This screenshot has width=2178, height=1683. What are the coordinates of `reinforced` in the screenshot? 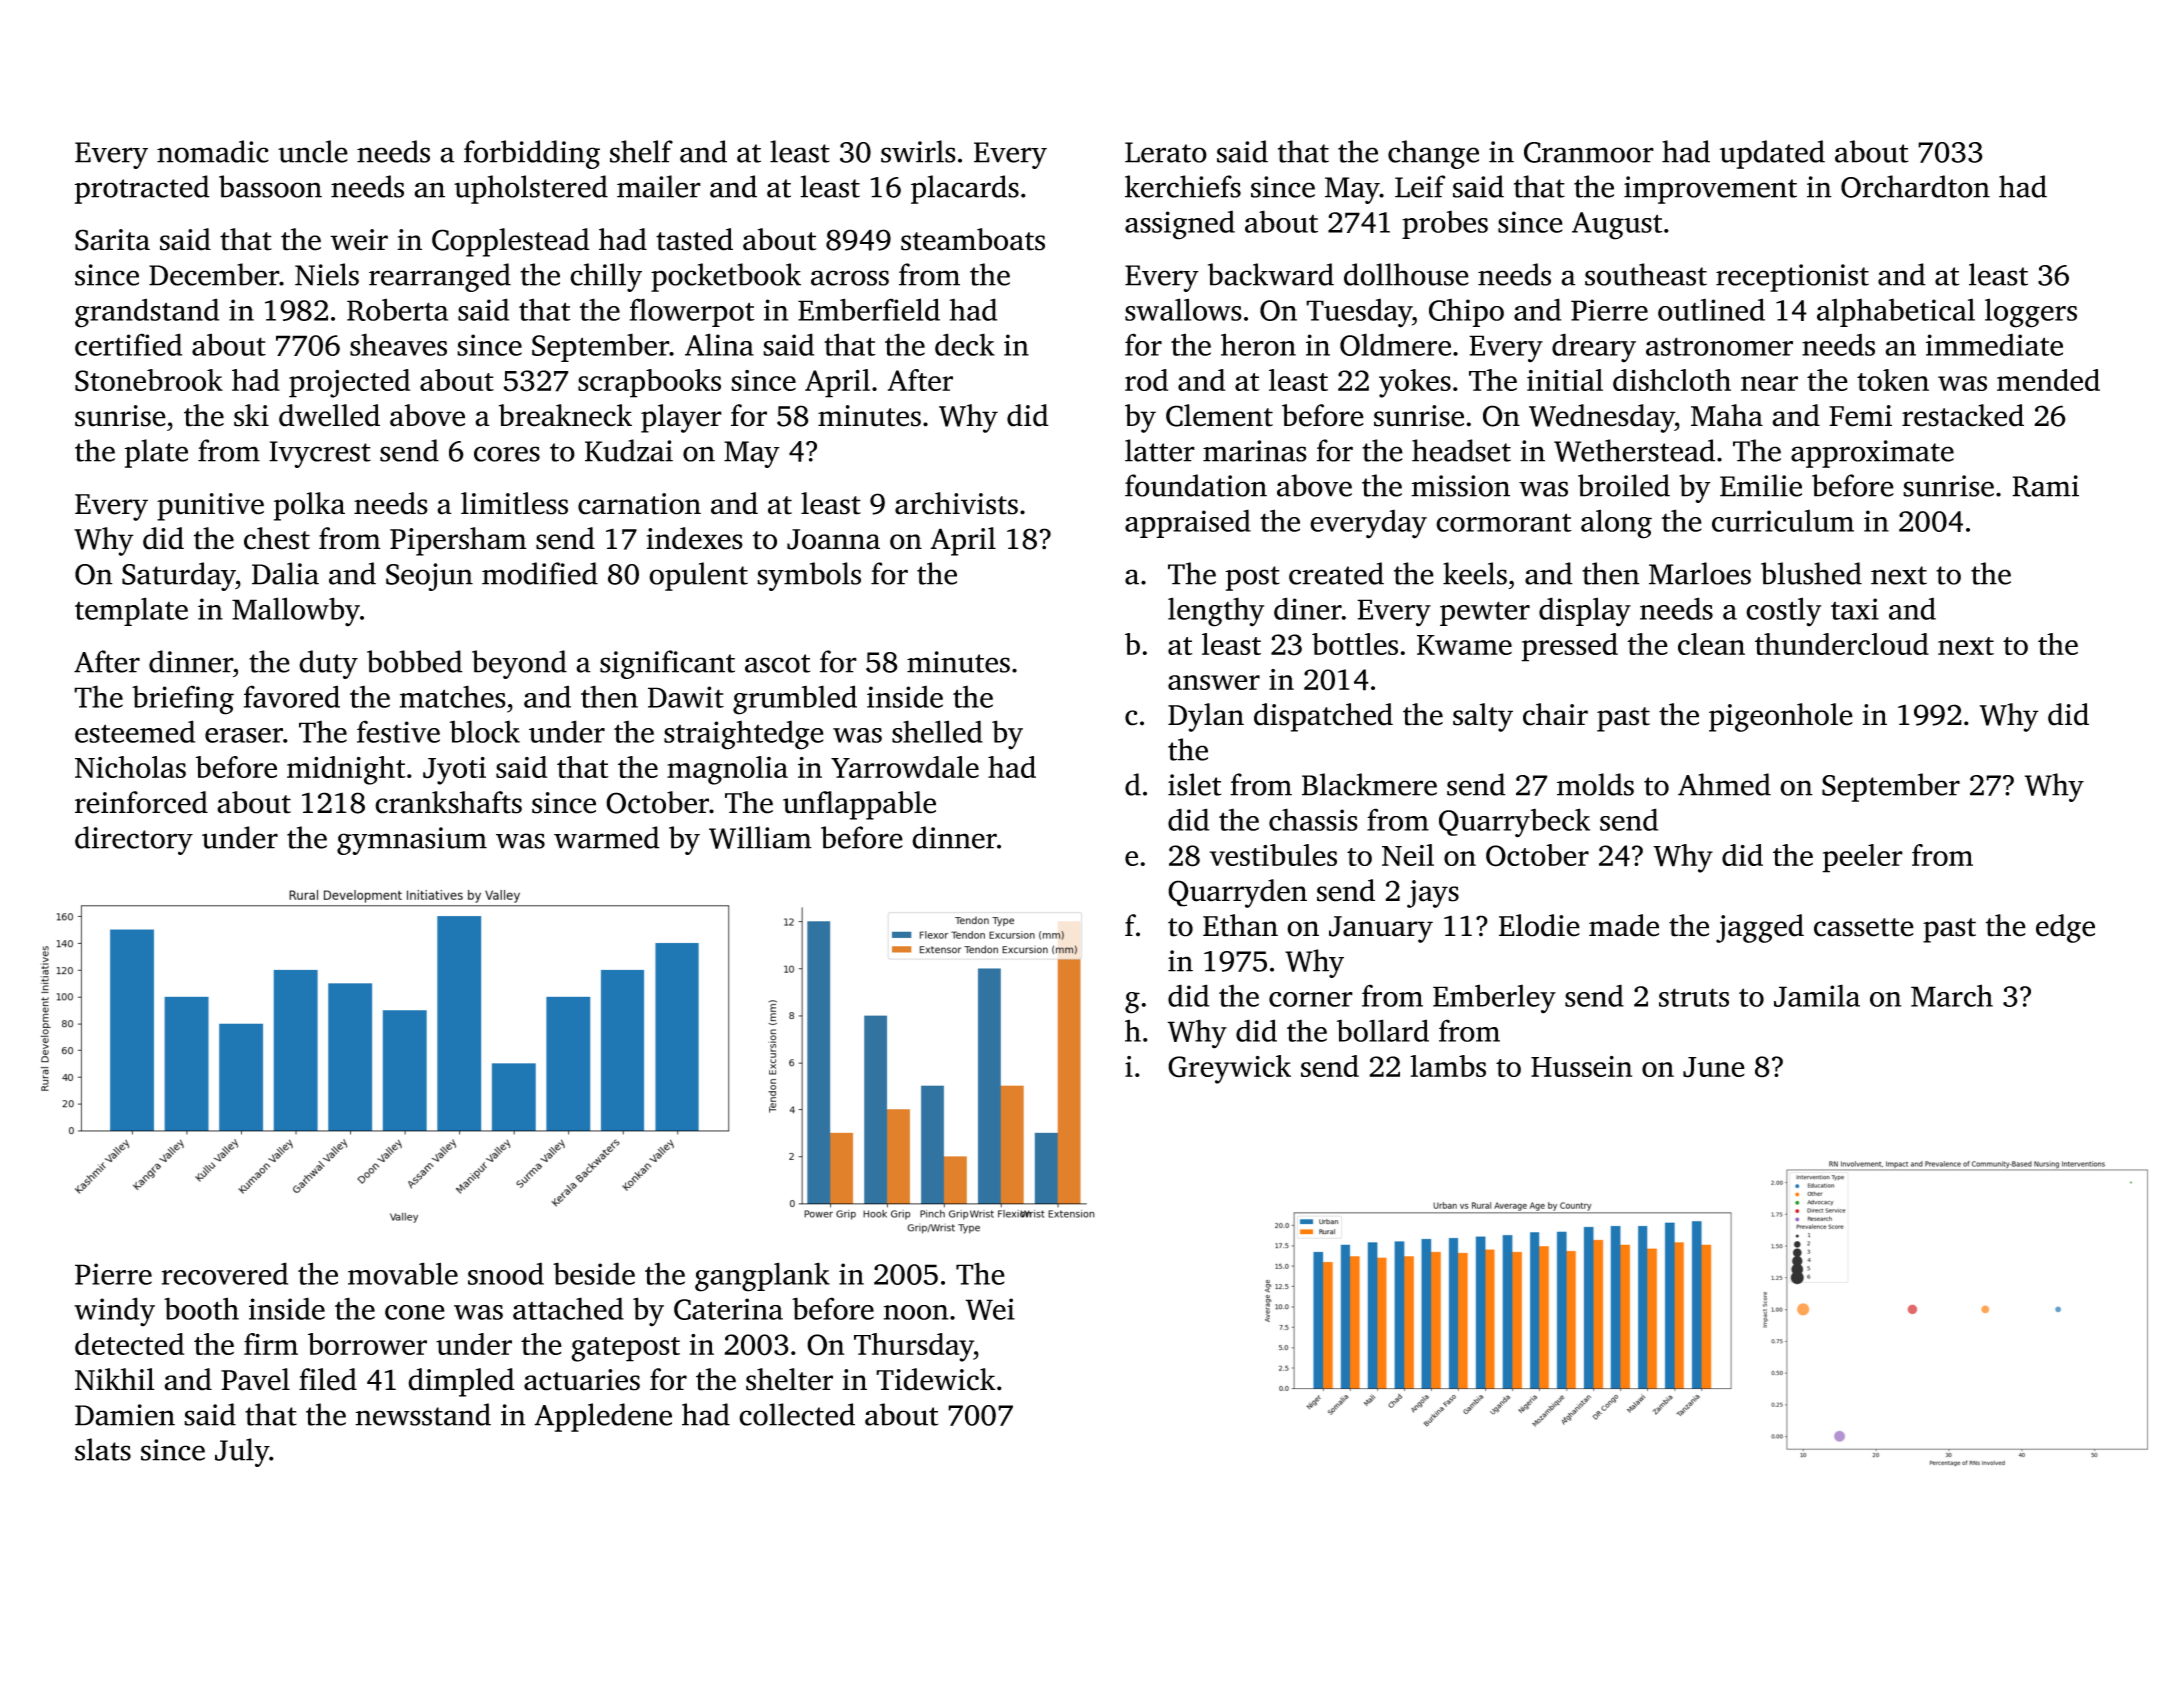 It's located at (141, 802).
